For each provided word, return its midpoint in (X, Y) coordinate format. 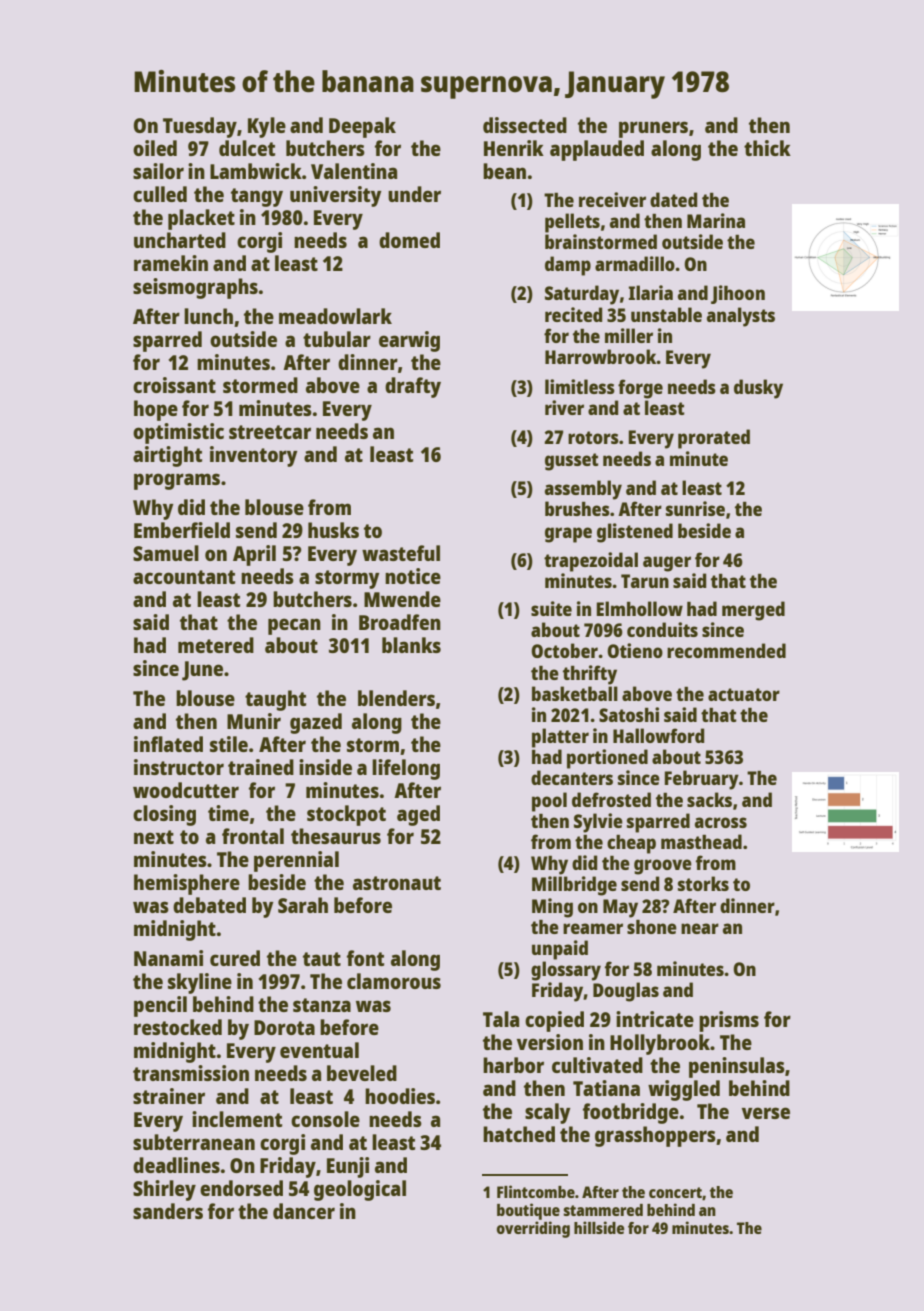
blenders (396, 698)
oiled (155, 148)
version (550, 1042)
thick (767, 148)
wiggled (684, 1090)
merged (753, 611)
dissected (525, 125)
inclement (237, 1119)
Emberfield (182, 530)
